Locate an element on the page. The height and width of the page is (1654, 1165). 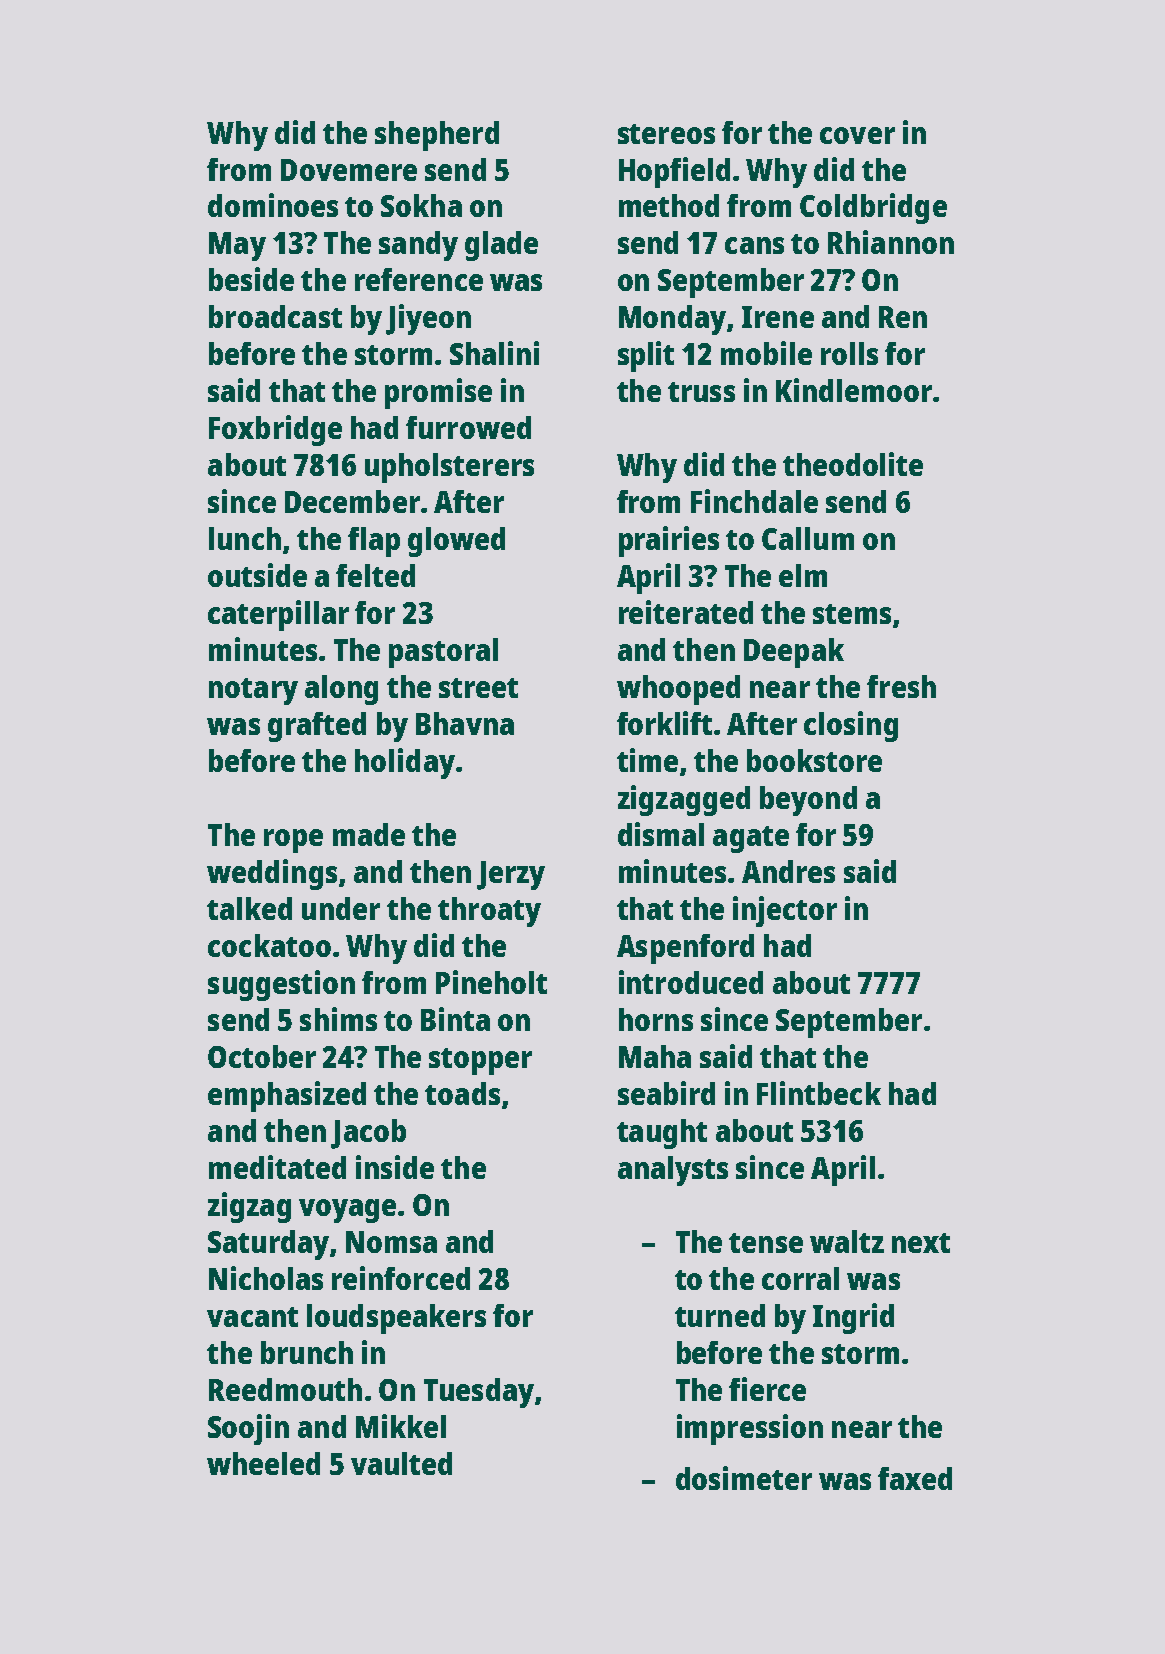
under is located at coordinates (341, 908).
